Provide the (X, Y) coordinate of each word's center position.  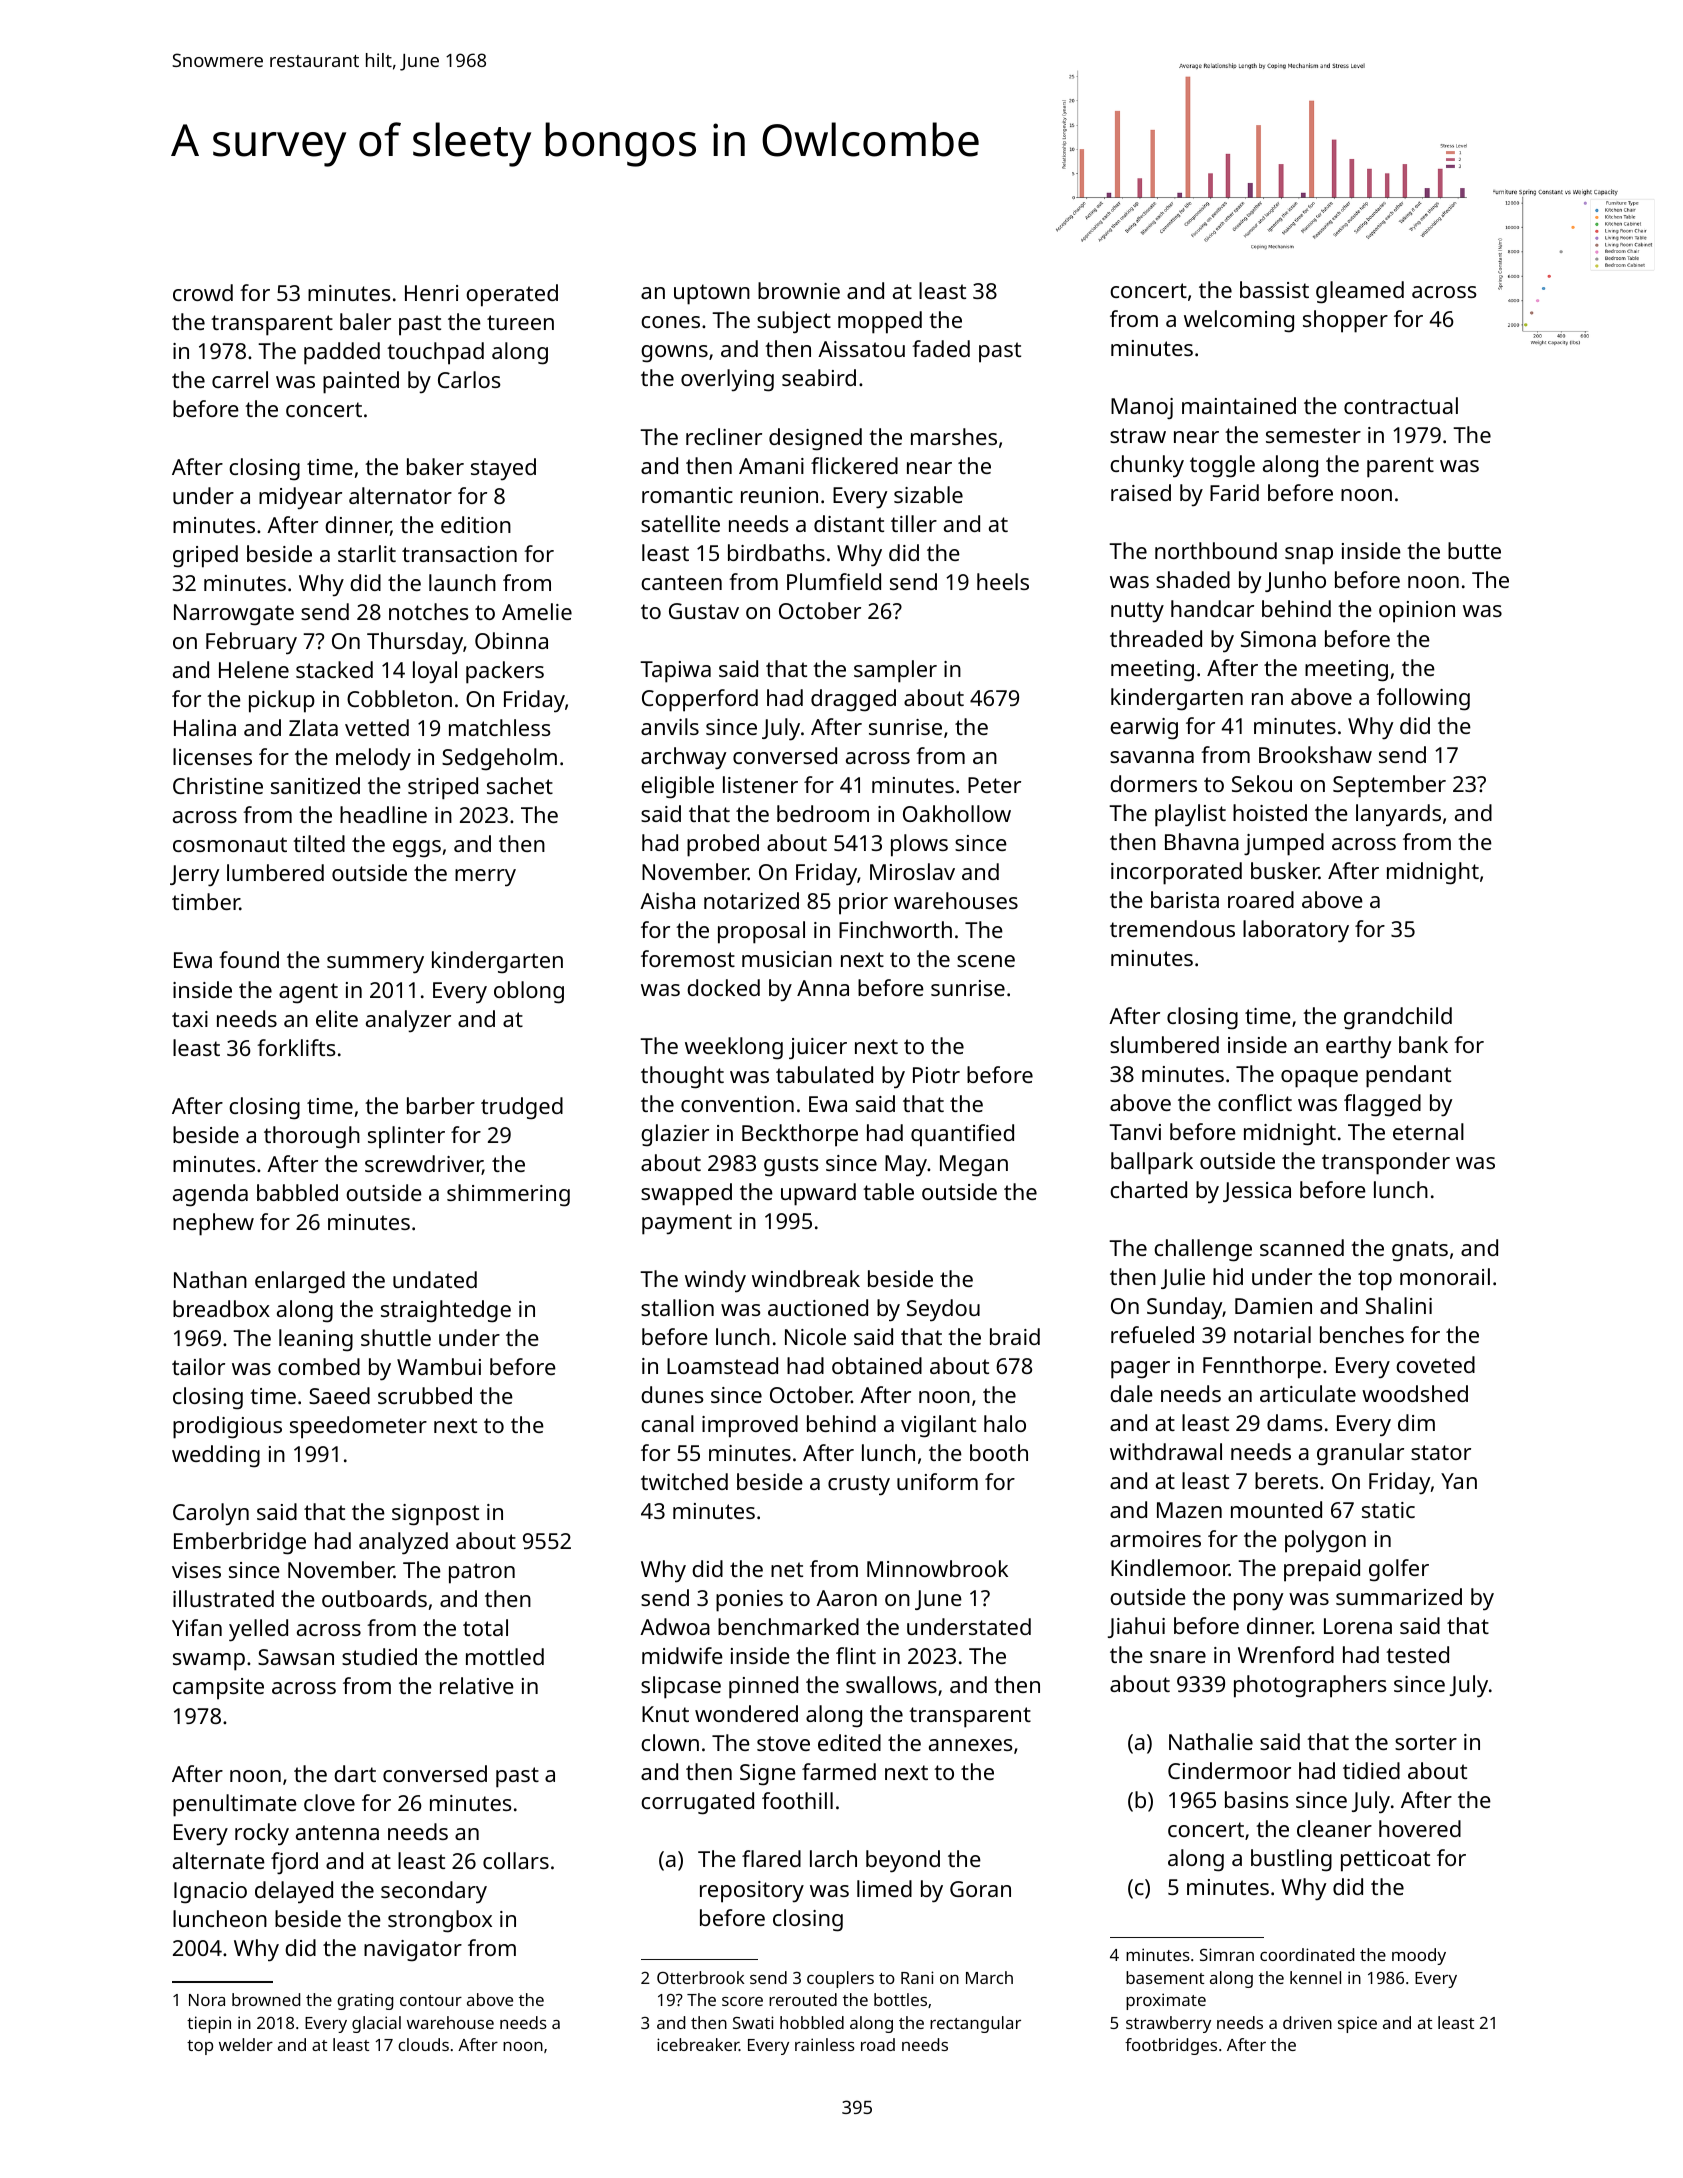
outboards (374, 1598)
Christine (218, 785)
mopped (880, 322)
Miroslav (912, 871)
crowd (203, 292)
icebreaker (698, 2044)
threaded (1156, 638)
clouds (423, 2044)
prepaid (1322, 1570)
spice (1357, 2024)
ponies (749, 1601)
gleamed (1360, 292)
